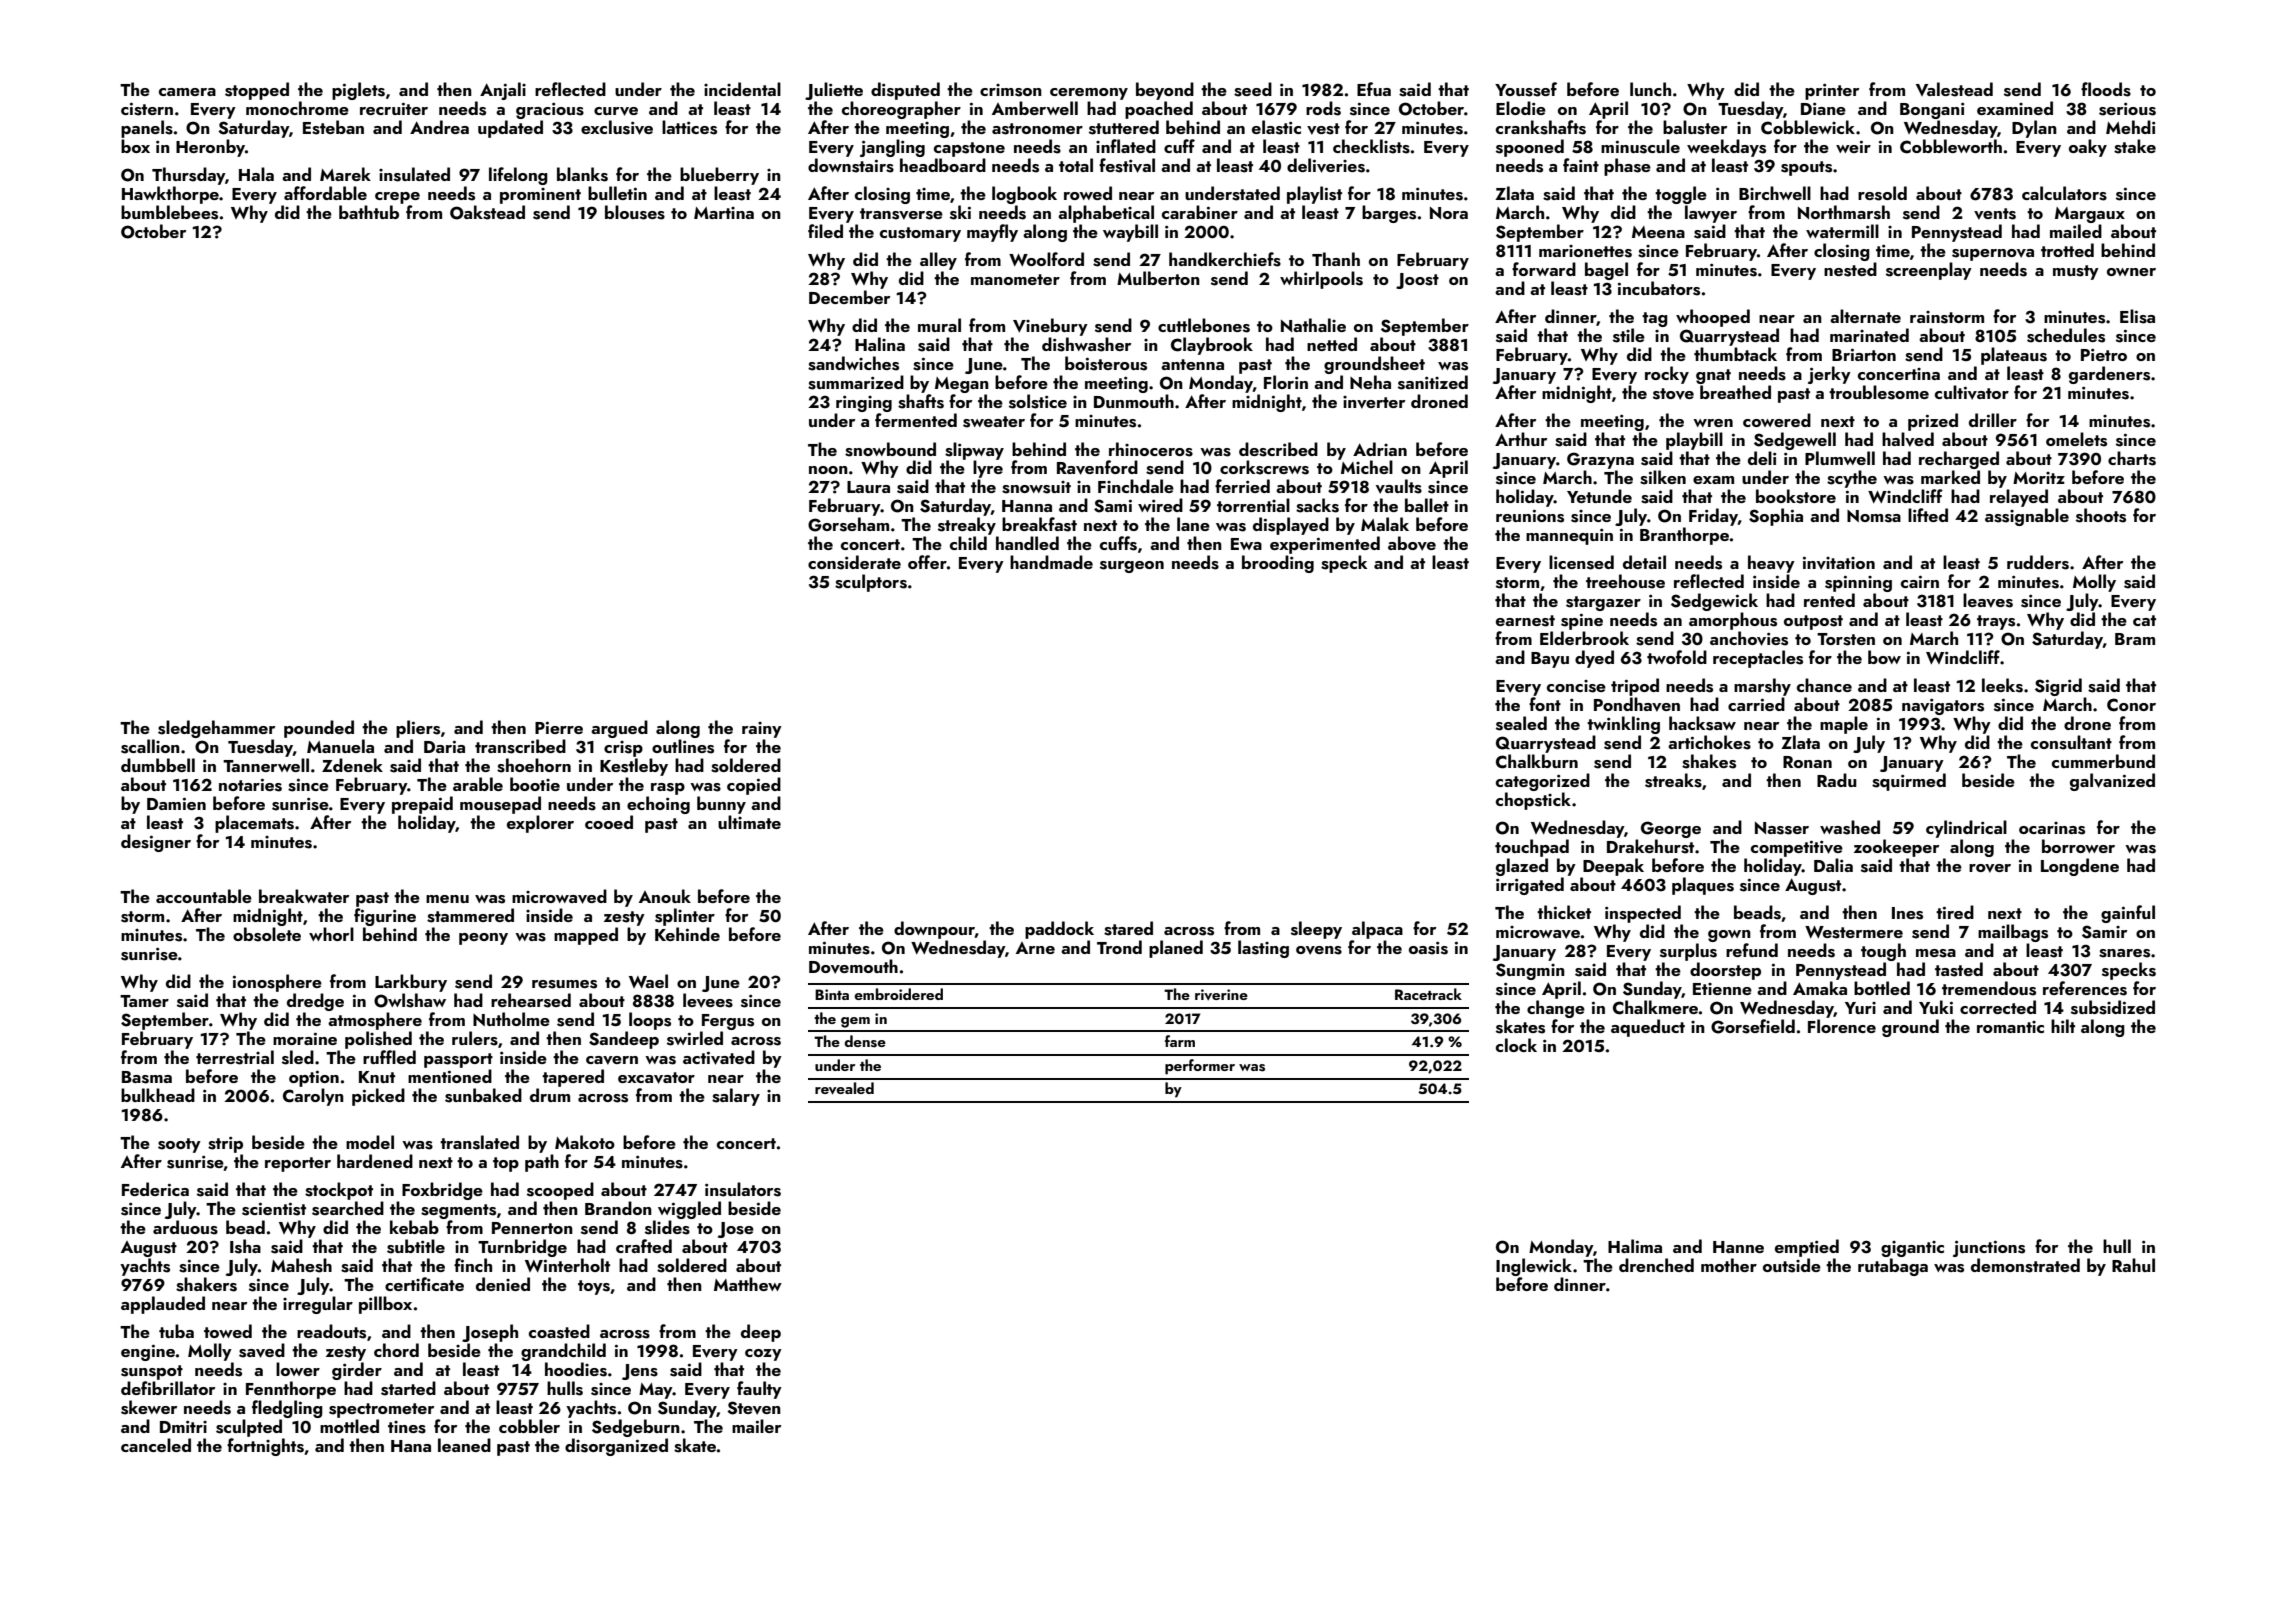 The width and height of the screenshot is (2277, 1610). I want to click on Pierre, so click(559, 727).
